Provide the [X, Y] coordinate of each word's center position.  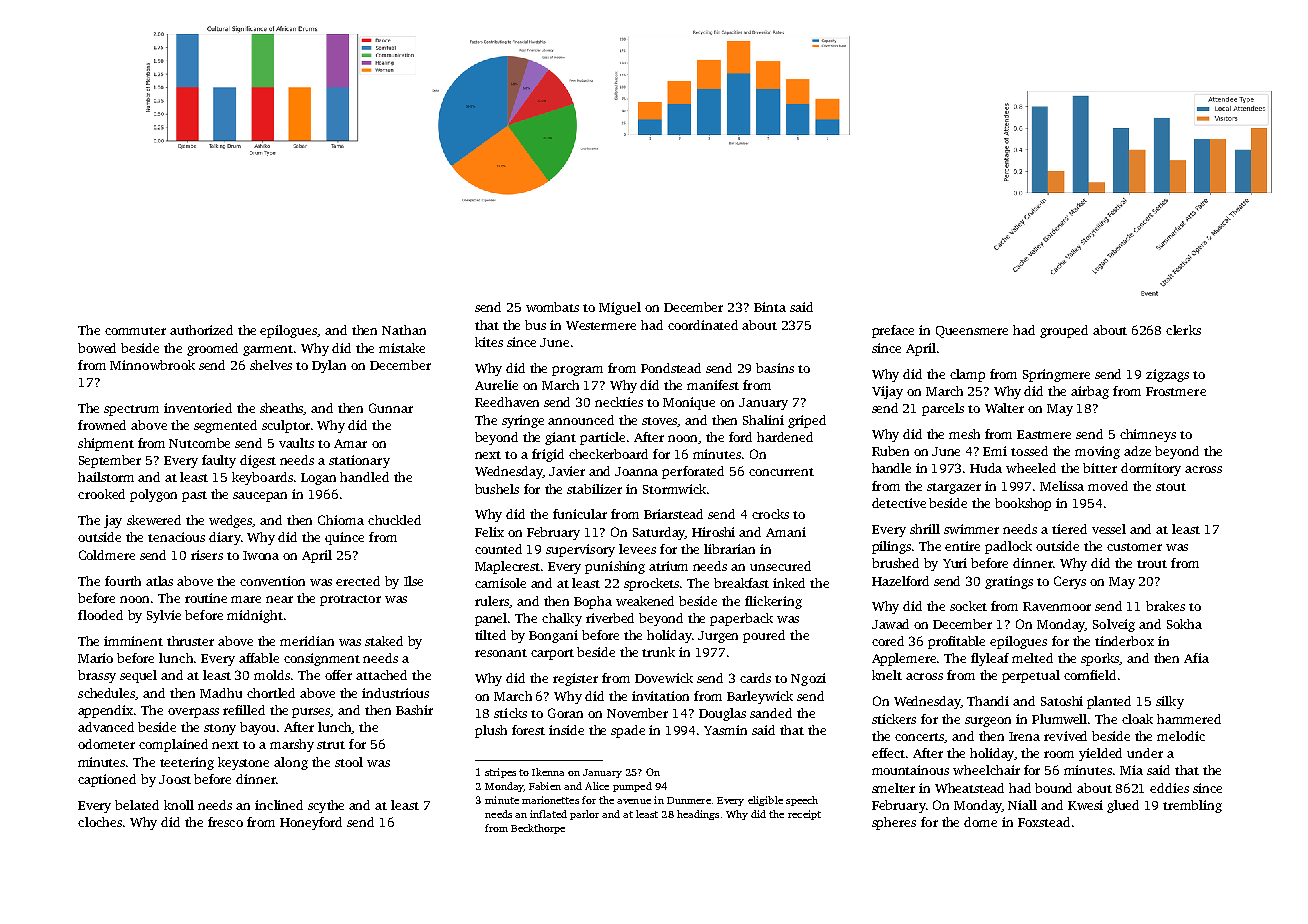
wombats [552, 307]
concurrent [781, 472]
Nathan [404, 330]
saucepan [260, 497]
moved [1108, 486]
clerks [1183, 330]
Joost [175, 779]
